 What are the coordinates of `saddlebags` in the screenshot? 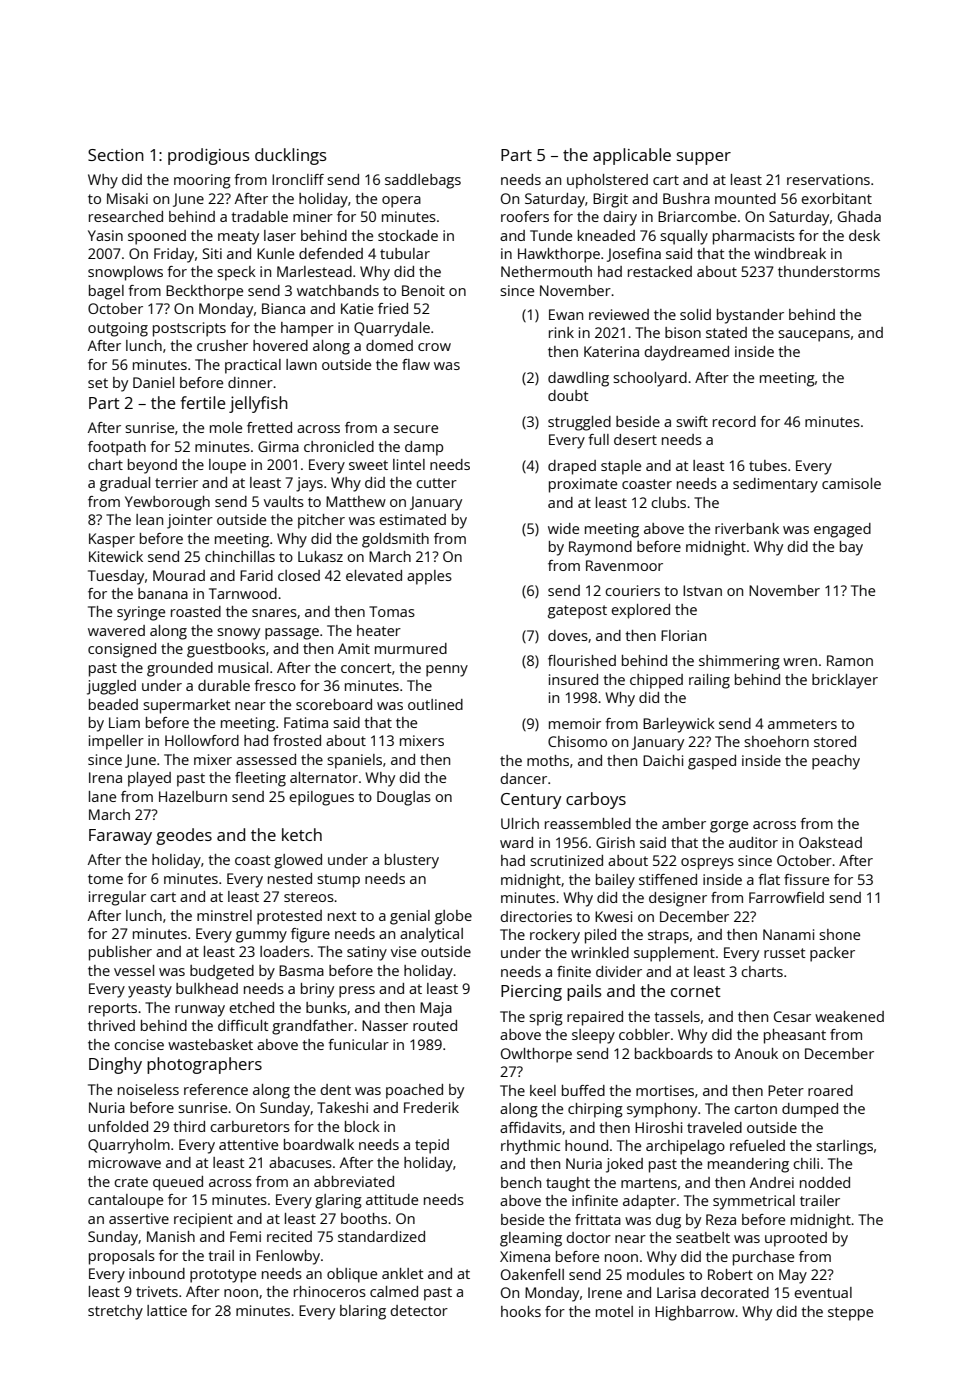 It's located at (423, 181).
